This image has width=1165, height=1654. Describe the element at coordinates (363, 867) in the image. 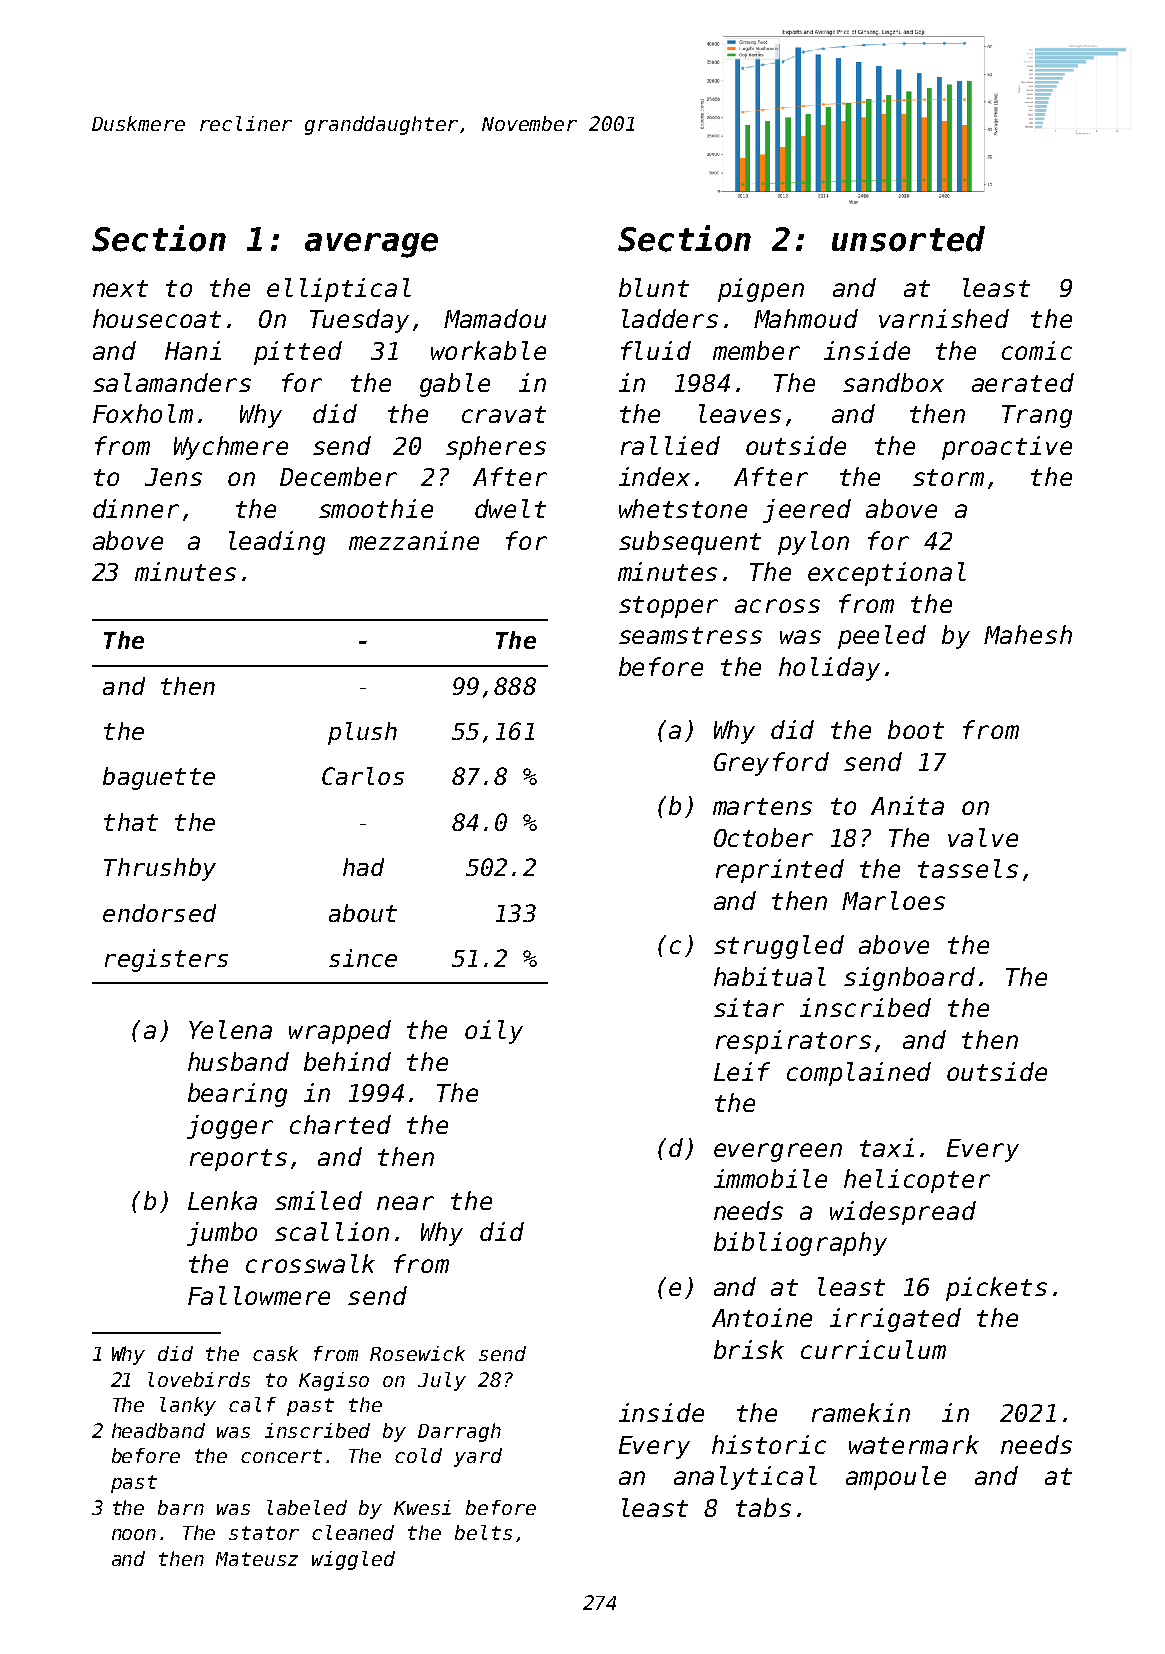

I see `had` at that location.
